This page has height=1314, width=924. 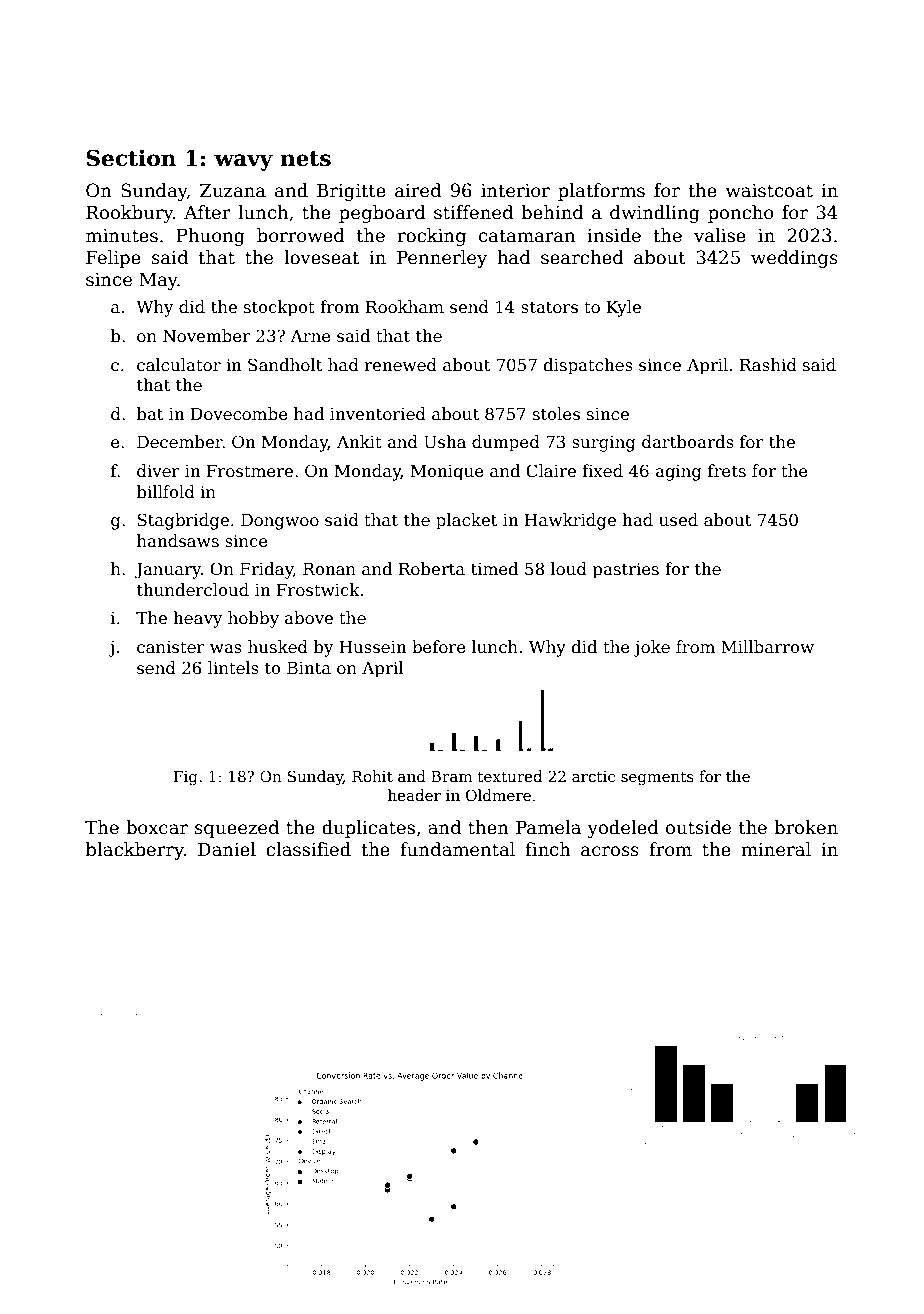 What do you see at coordinates (767, 647) in the page?
I see `Millbarrow` at bounding box center [767, 647].
